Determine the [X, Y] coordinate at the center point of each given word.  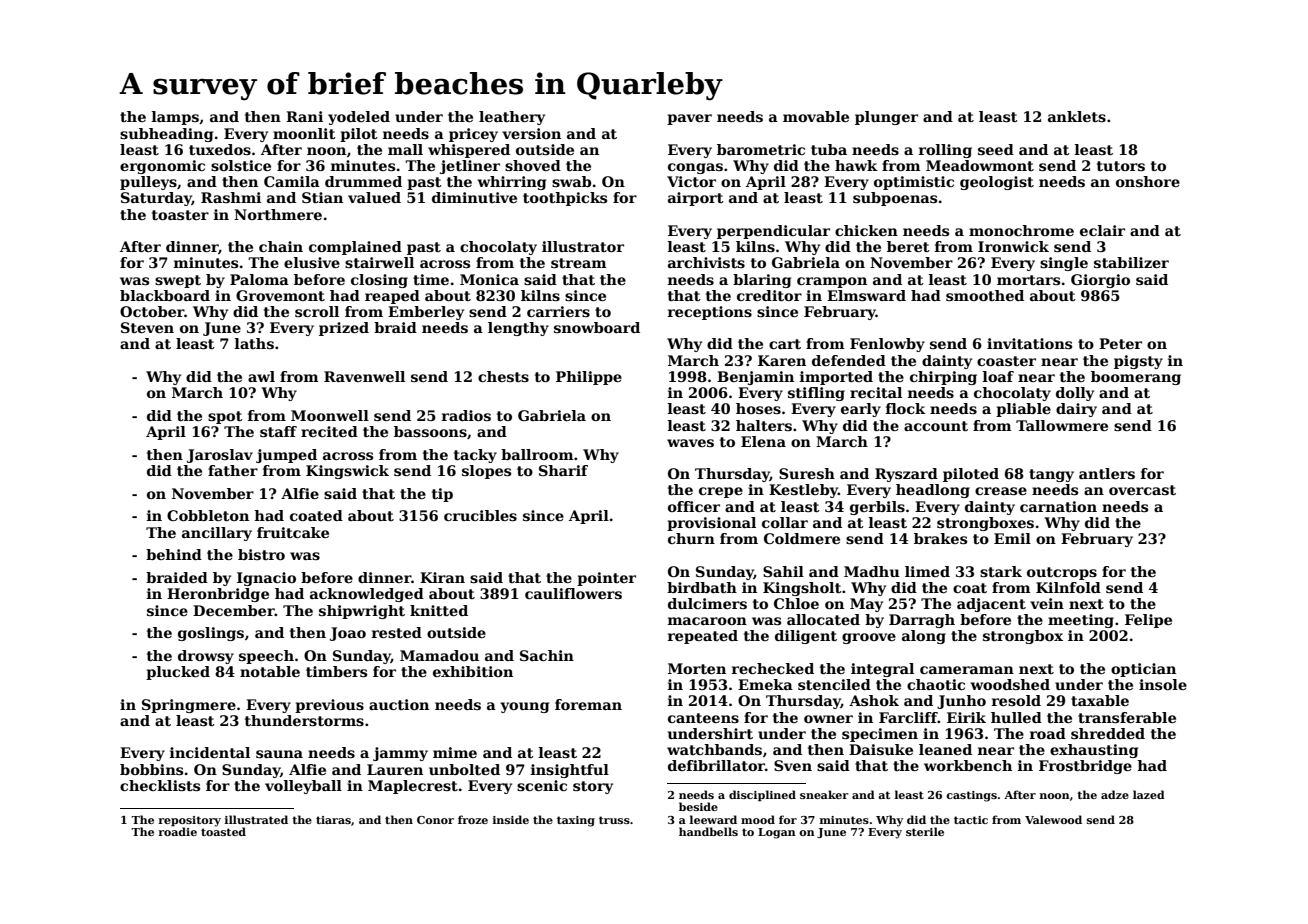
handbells [708, 831]
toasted [223, 831]
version [531, 133]
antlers [1107, 473]
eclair [1102, 230]
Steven [147, 327]
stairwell [379, 262]
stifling [816, 394]
